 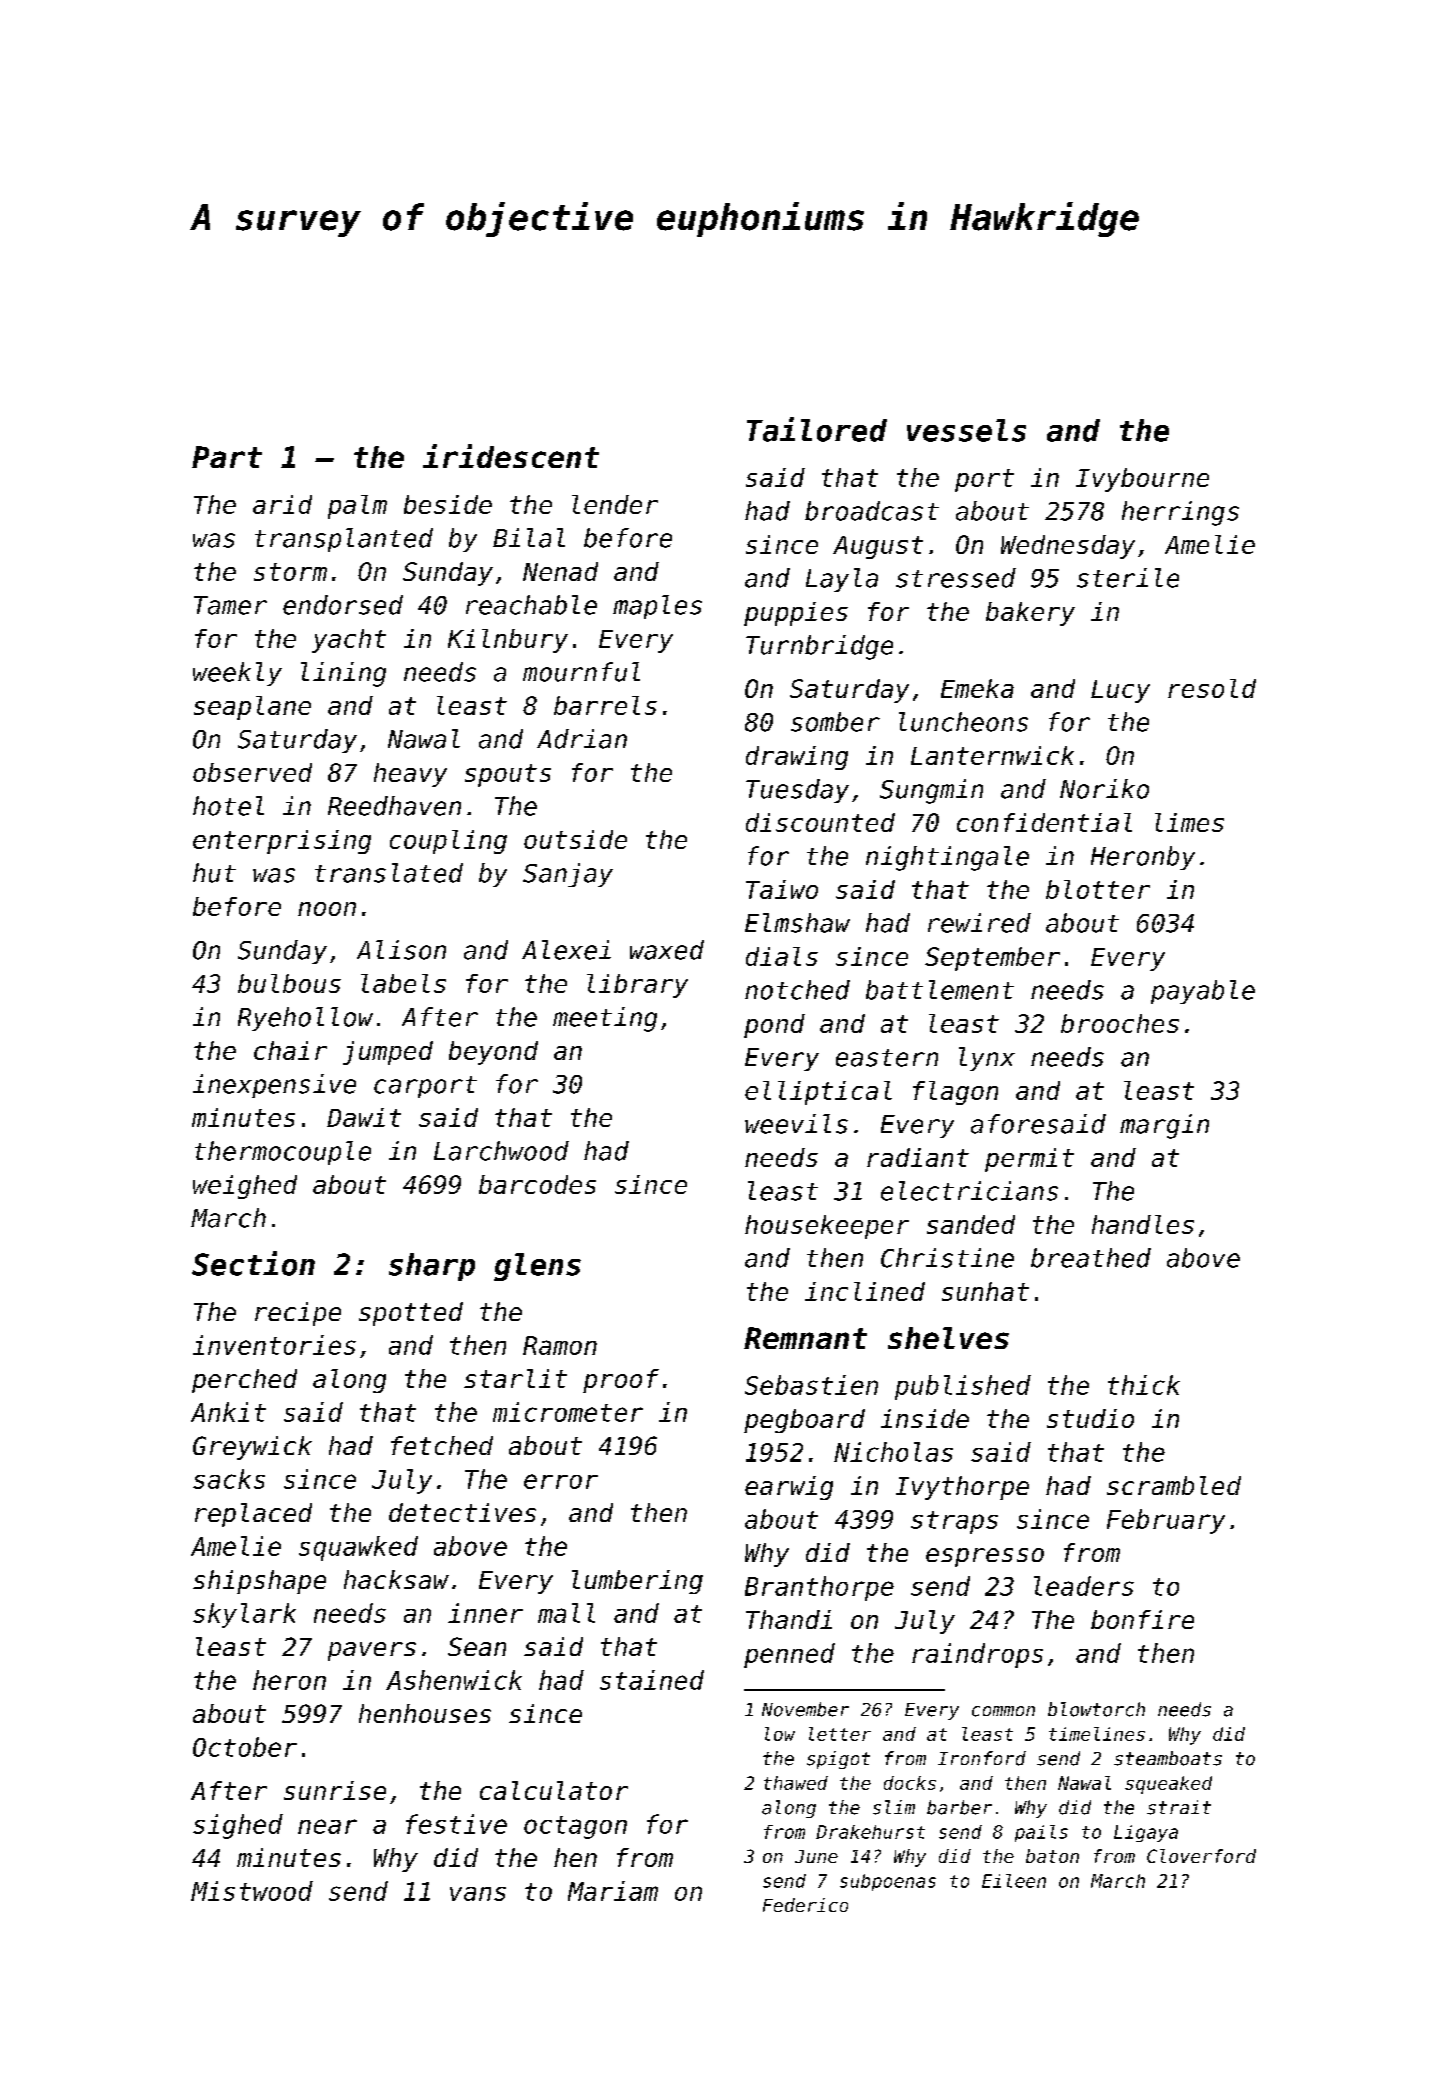 What do you see at coordinates (1143, 1224) in the image?
I see `handles` at bounding box center [1143, 1224].
